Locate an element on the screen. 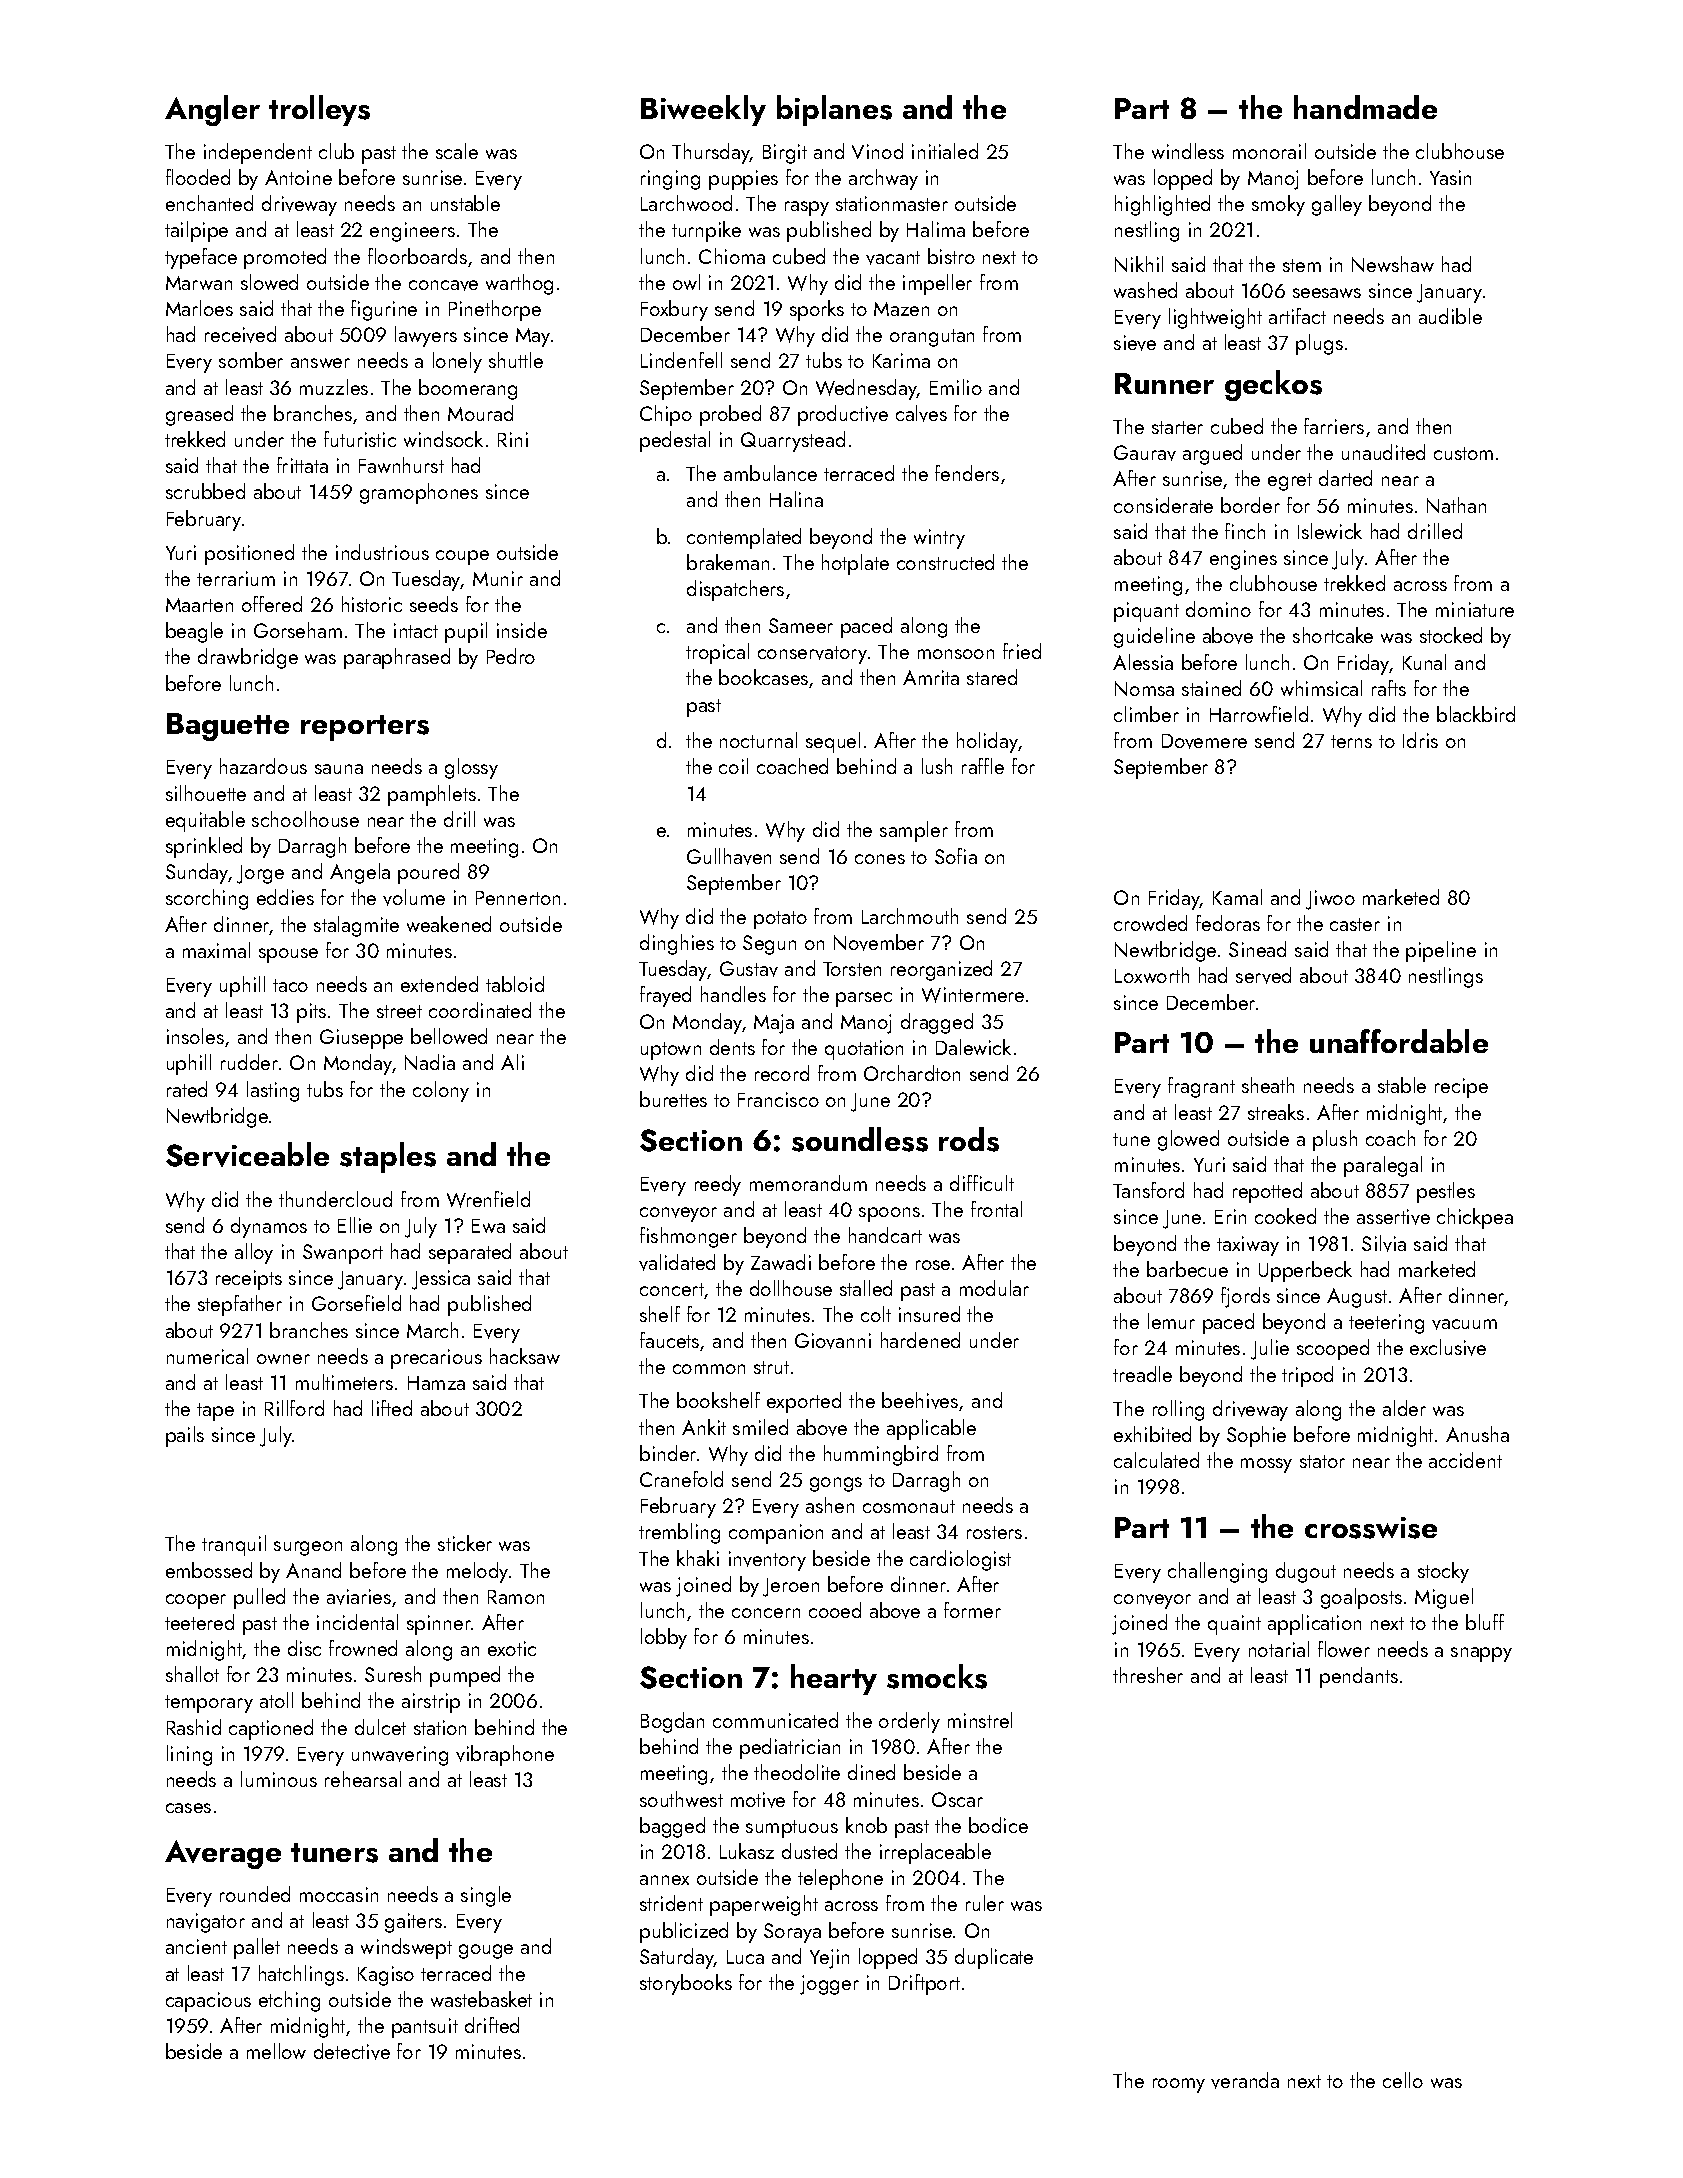 The width and height of the screenshot is (1683, 2178). windless is located at coordinates (1188, 151).
